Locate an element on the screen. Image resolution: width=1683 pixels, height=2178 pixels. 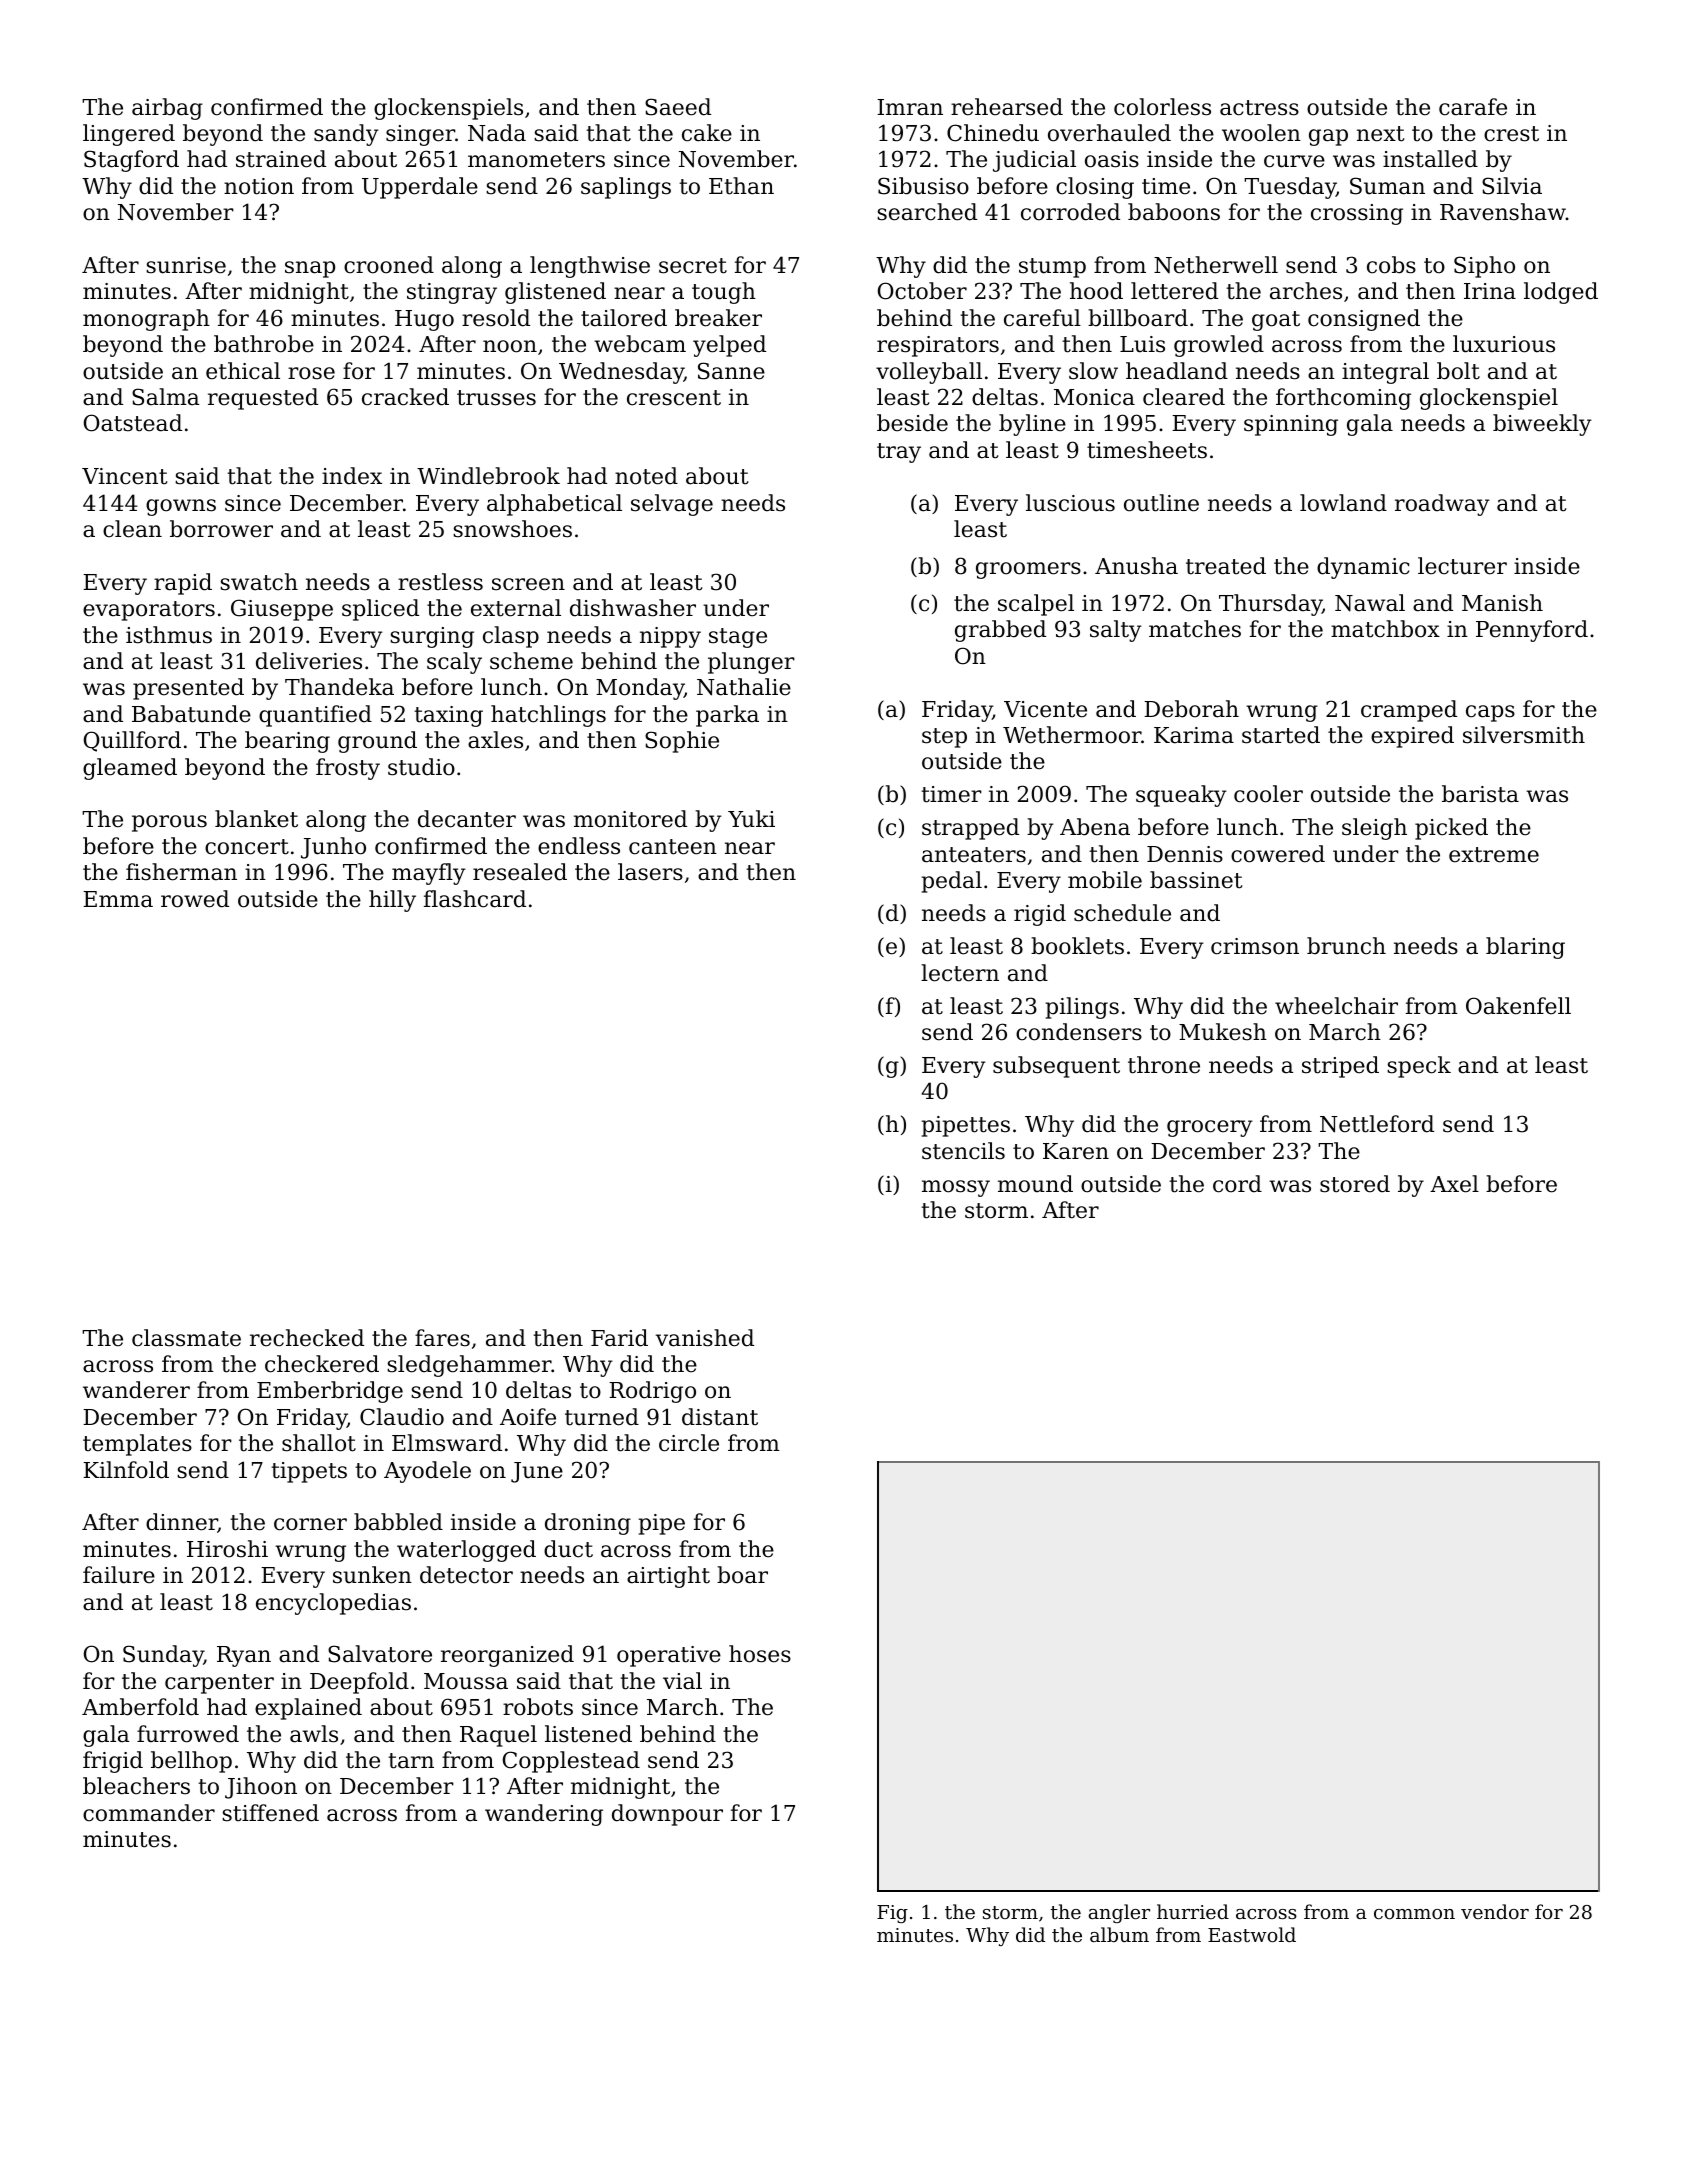
Farid is located at coordinates (619, 1338).
